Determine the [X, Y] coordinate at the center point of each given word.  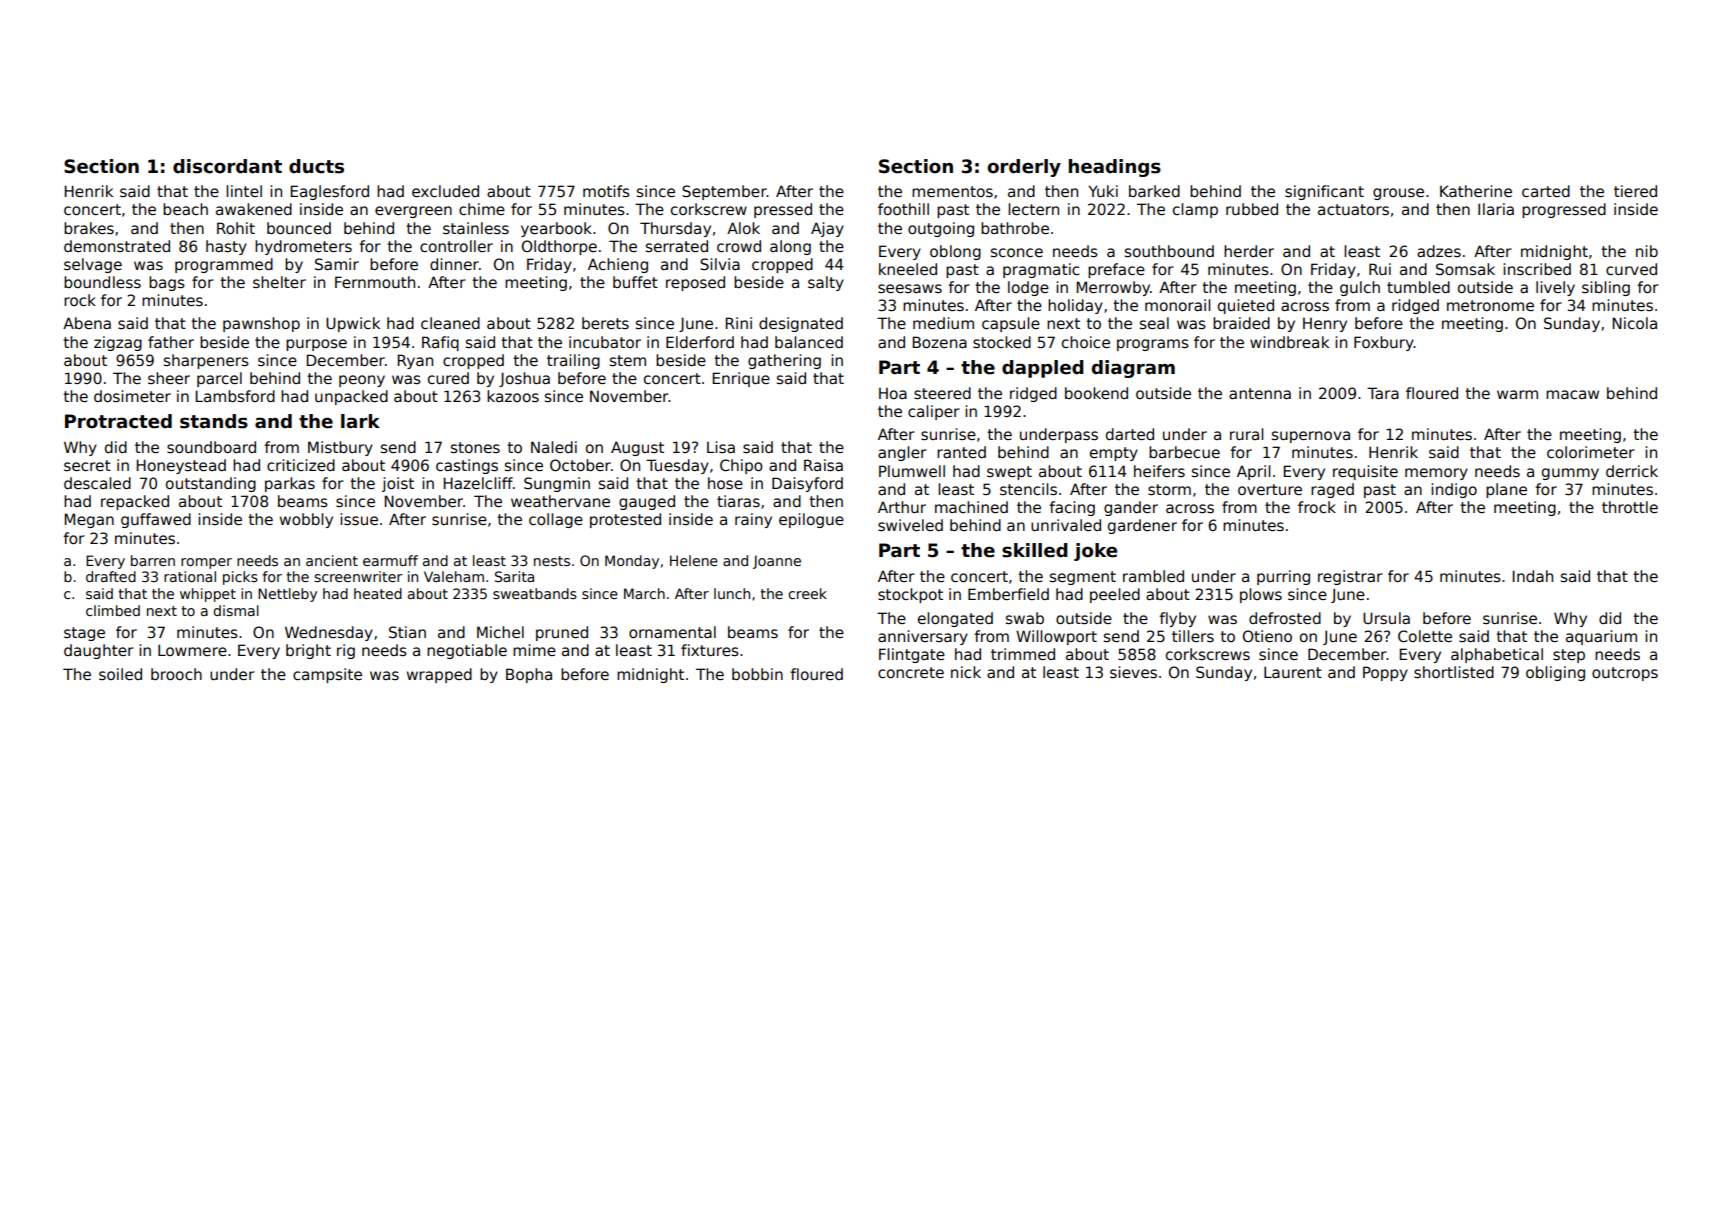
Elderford [700, 342]
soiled [120, 674]
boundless [102, 282]
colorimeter [1591, 452]
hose [725, 483]
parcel [219, 379]
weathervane [560, 501]
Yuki [1103, 191]
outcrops [1625, 674]
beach [185, 209]
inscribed [1537, 269]
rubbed [1252, 209]
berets [605, 323]
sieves [1133, 672]
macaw [1572, 394]
